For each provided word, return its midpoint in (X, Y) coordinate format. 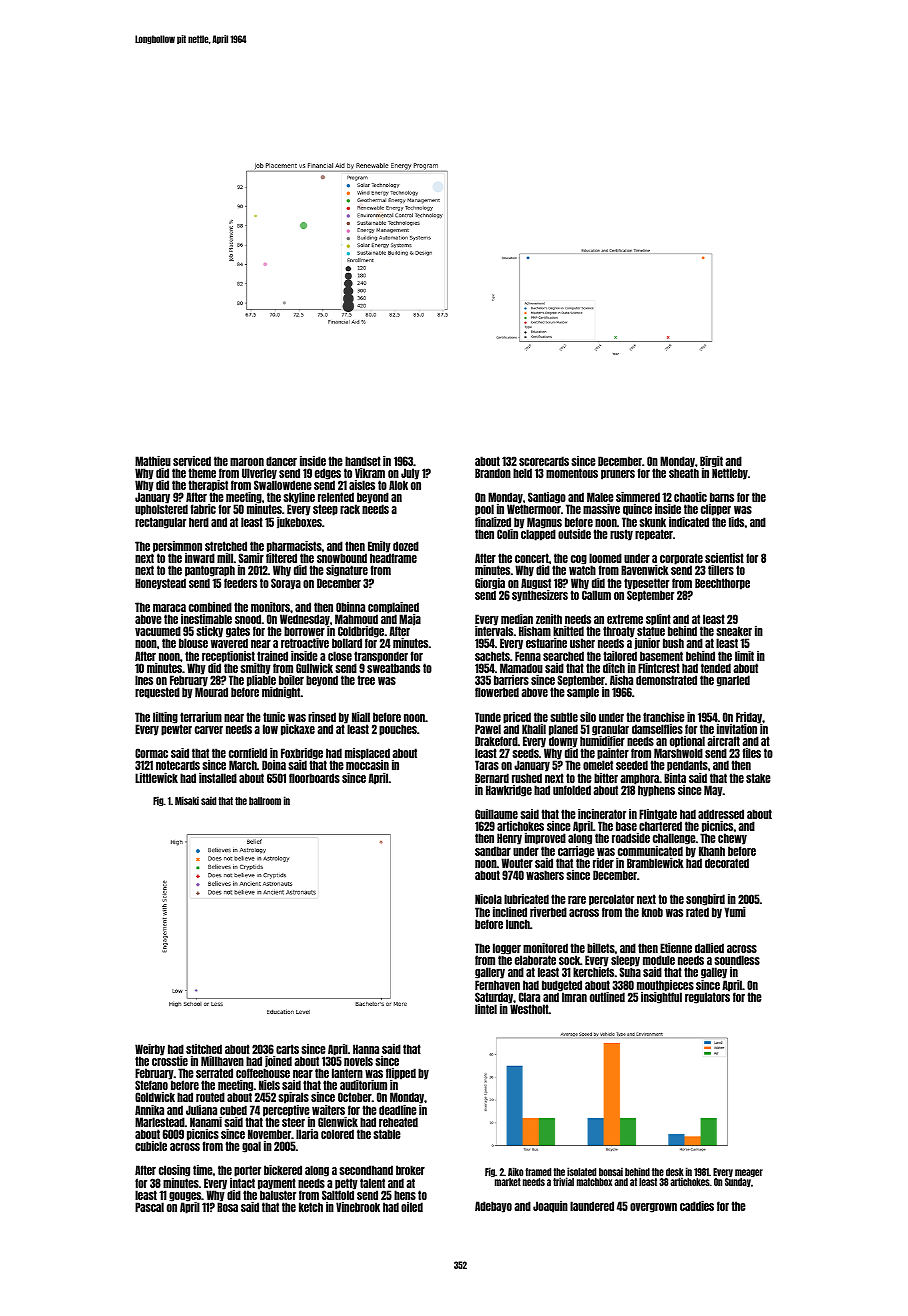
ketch (311, 1207)
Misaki (187, 800)
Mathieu (153, 461)
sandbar (493, 851)
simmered (638, 497)
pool (484, 510)
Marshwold (678, 753)
